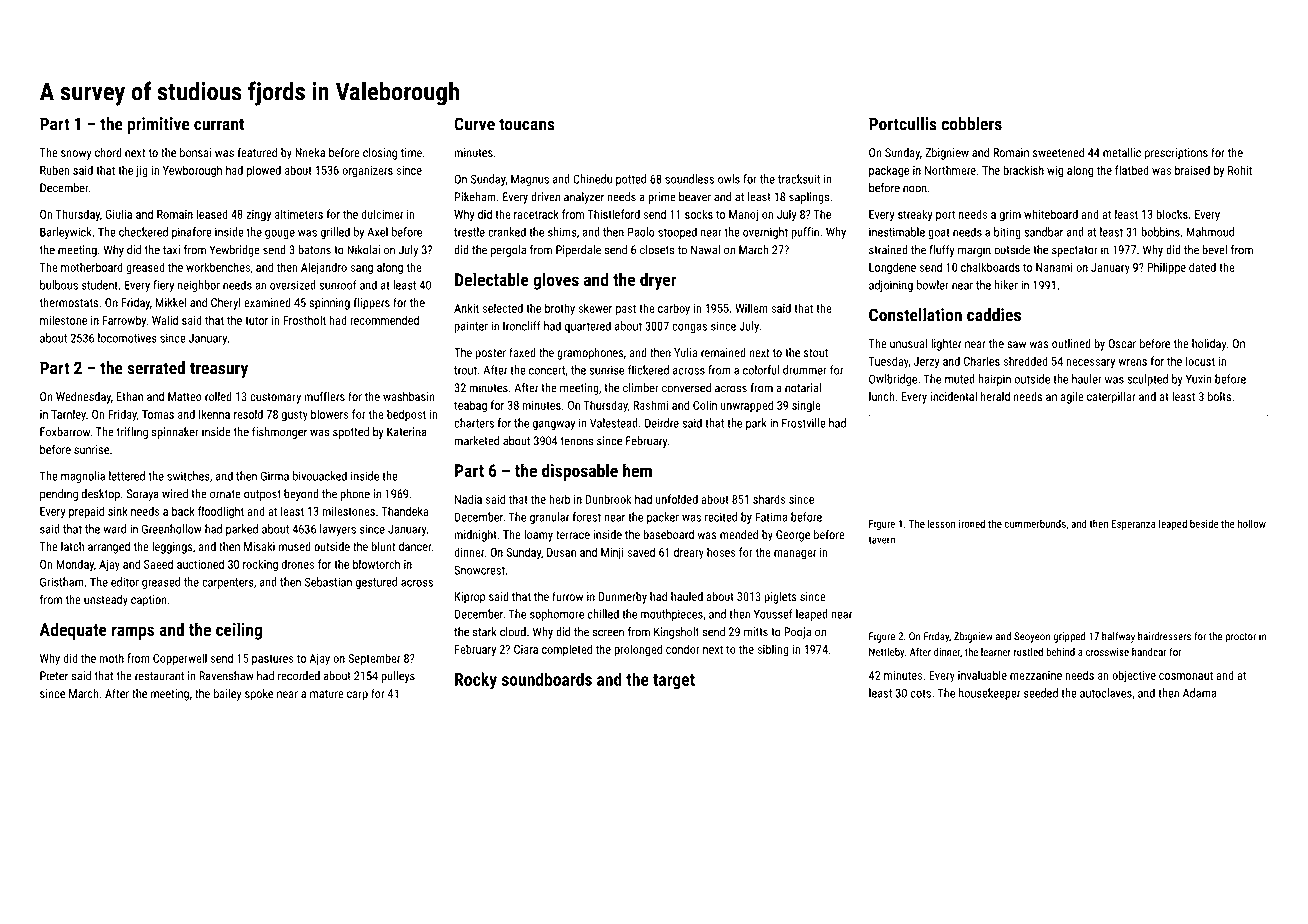 Image resolution: width=1308 pixels, height=924 pixels. I want to click on owls, so click(729, 179).
